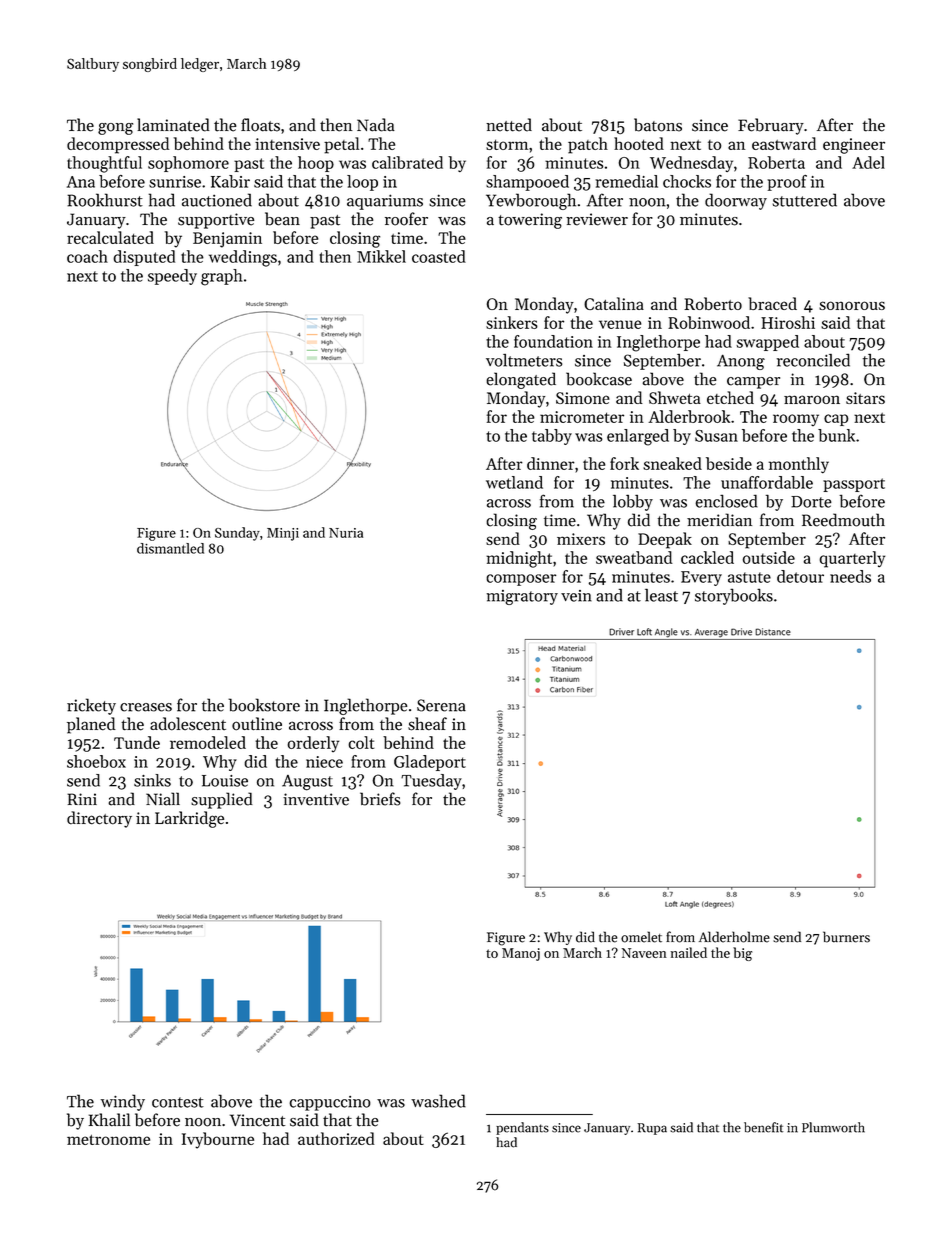 The image size is (952, 1233). I want to click on gong, so click(115, 129).
